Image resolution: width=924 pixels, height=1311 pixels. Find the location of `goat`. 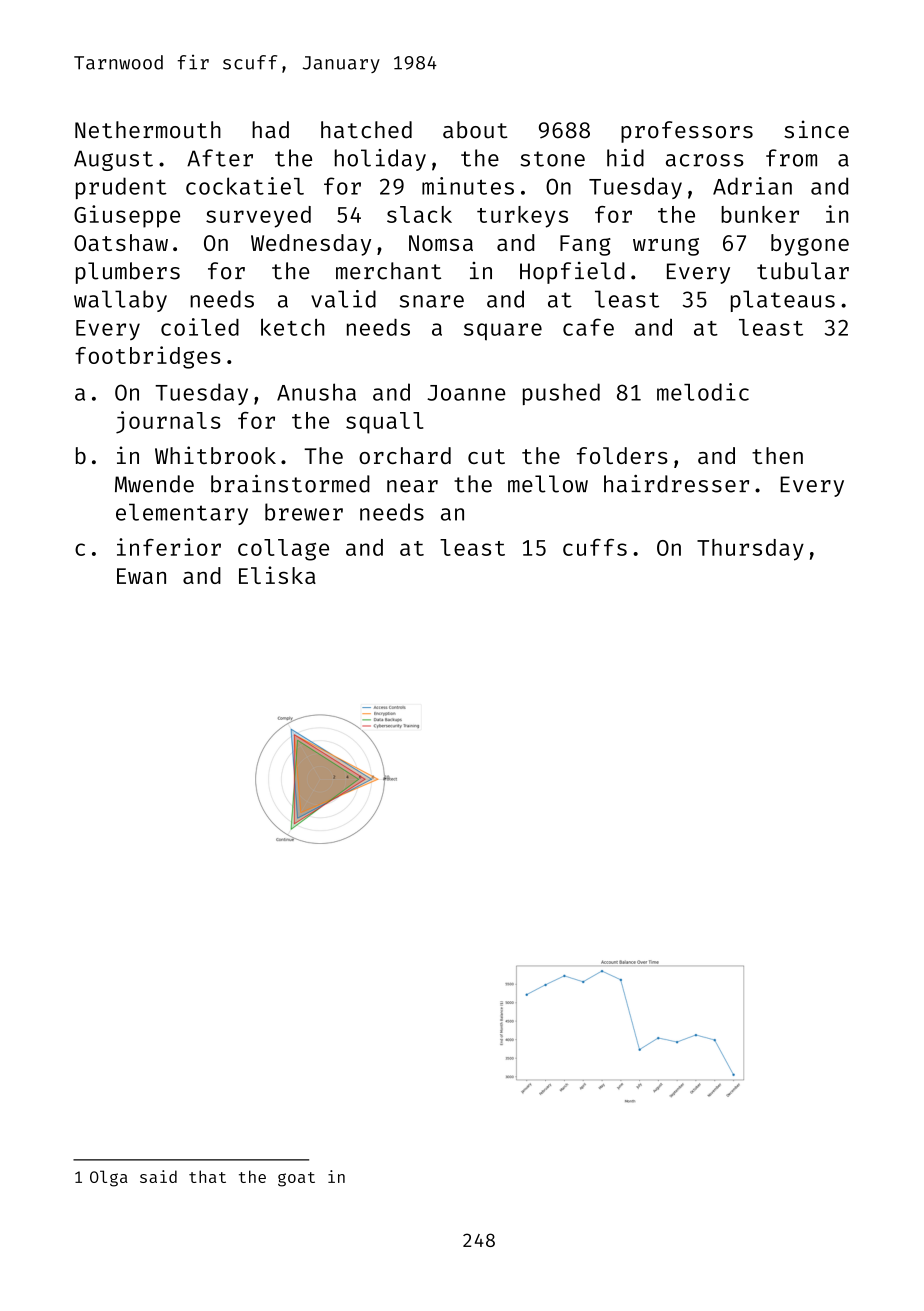

goat is located at coordinates (296, 1179).
